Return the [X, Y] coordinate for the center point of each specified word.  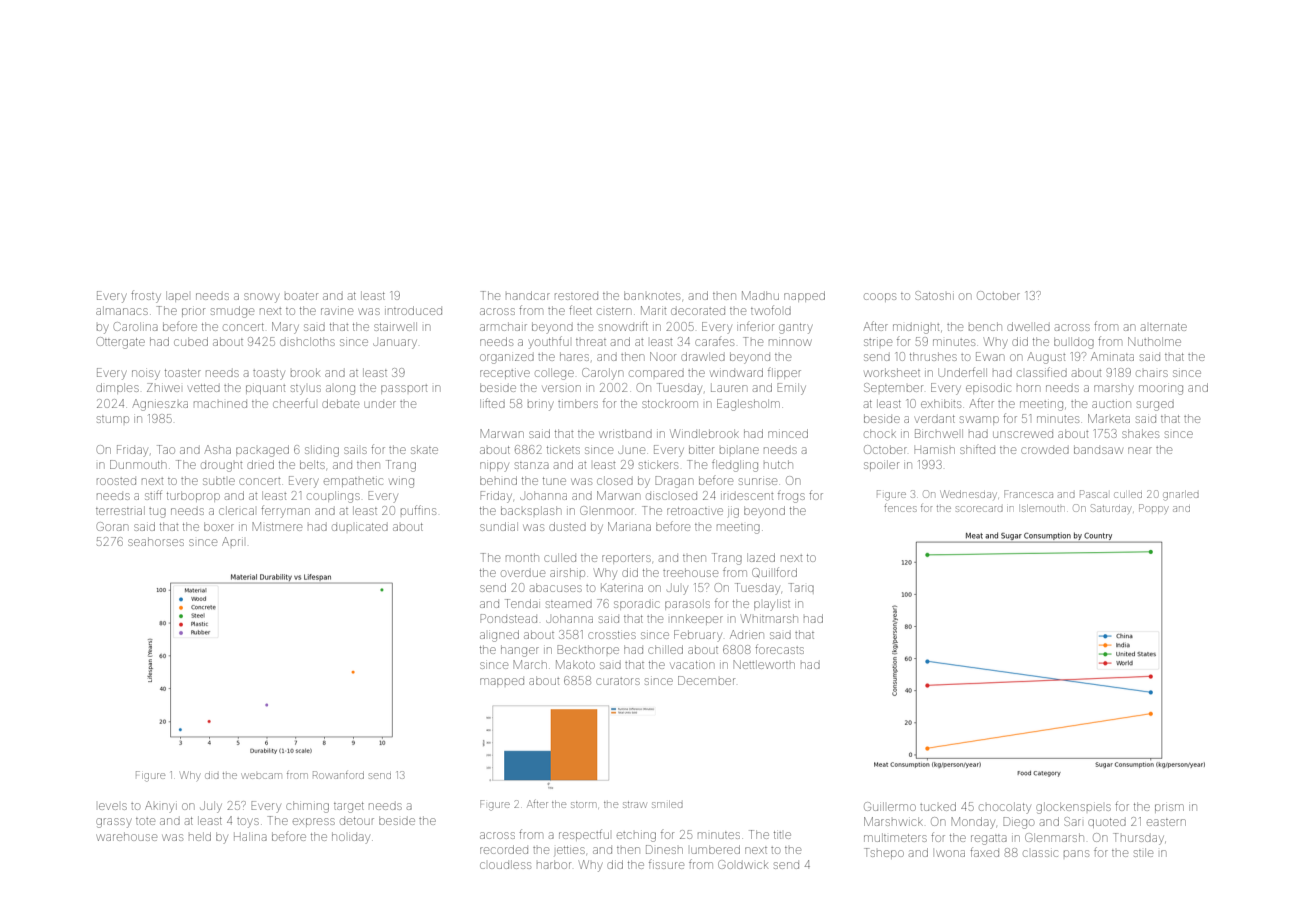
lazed [761, 557]
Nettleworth [764, 664]
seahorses [156, 541]
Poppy [1153, 509]
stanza [532, 465]
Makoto [575, 664]
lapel [177, 296]
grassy [113, 823]
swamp [979, 420]
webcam [262, 776]
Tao [166, 449]
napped [804, 296]
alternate [1164, 327]
